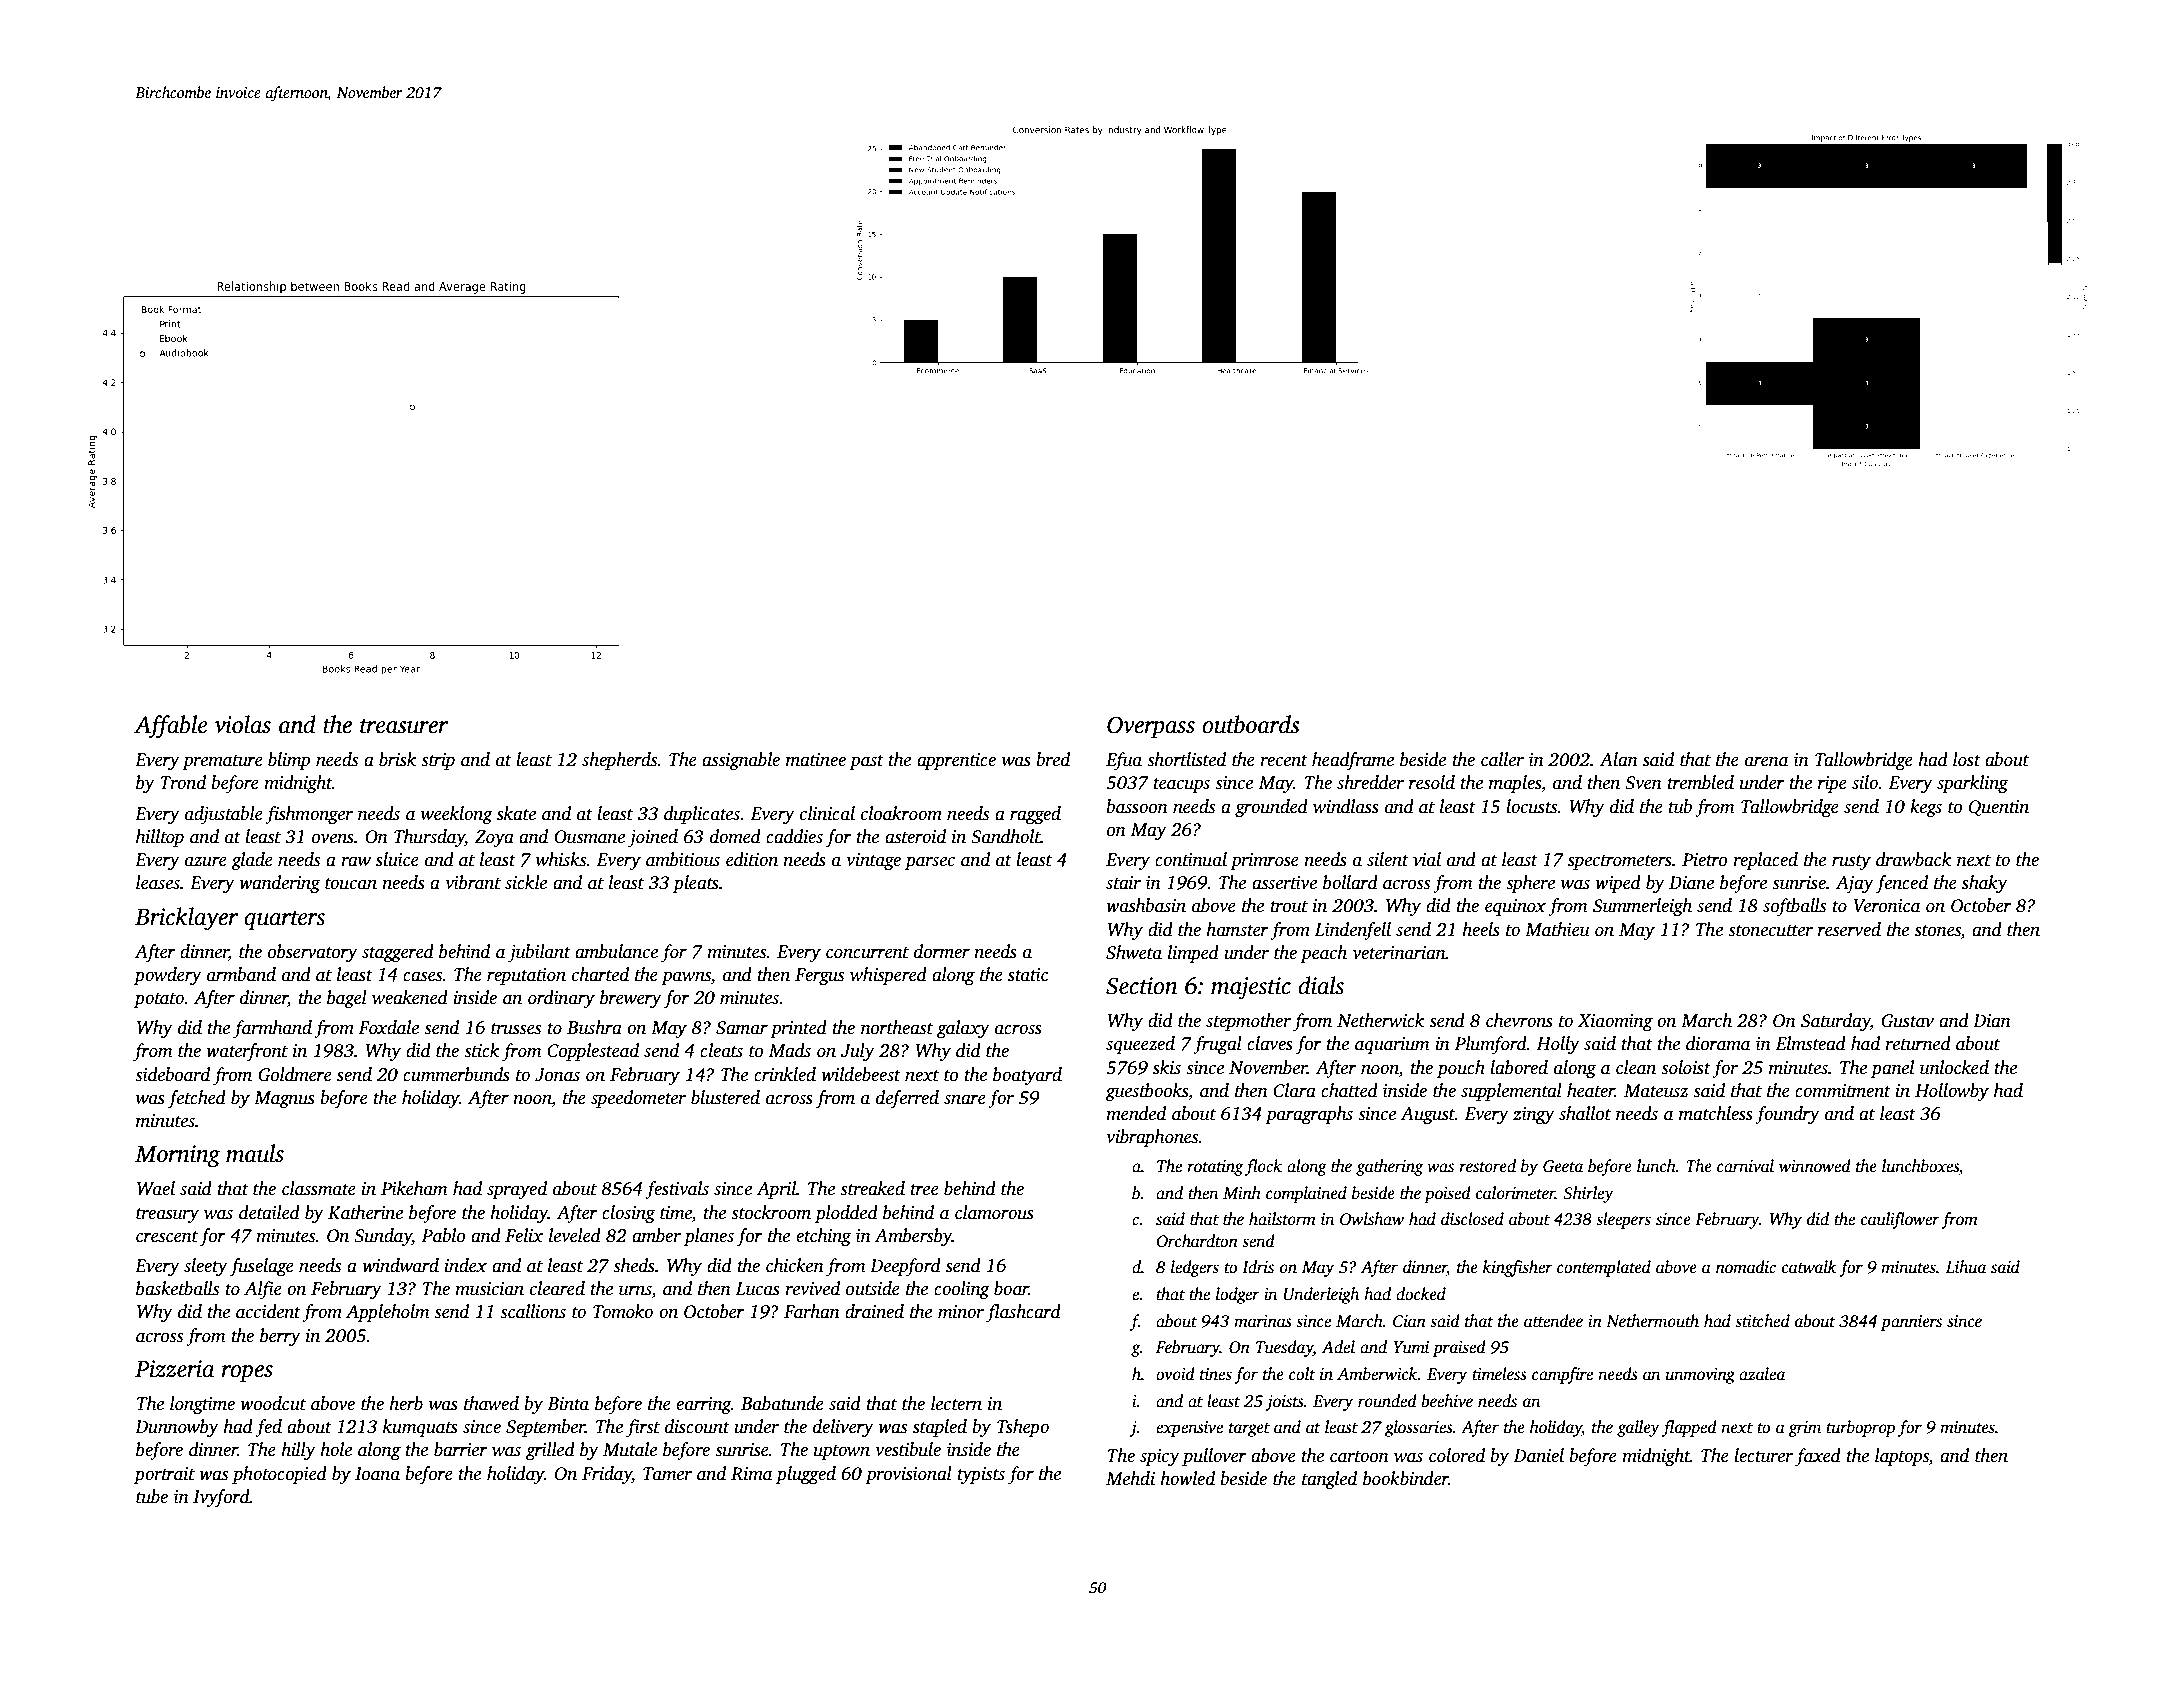 The image size is (2178, 1683). What do you see at coordinates (623, 1311) in the screenshot?
I see `Tomoko` at bounding box center [623, 1311].
